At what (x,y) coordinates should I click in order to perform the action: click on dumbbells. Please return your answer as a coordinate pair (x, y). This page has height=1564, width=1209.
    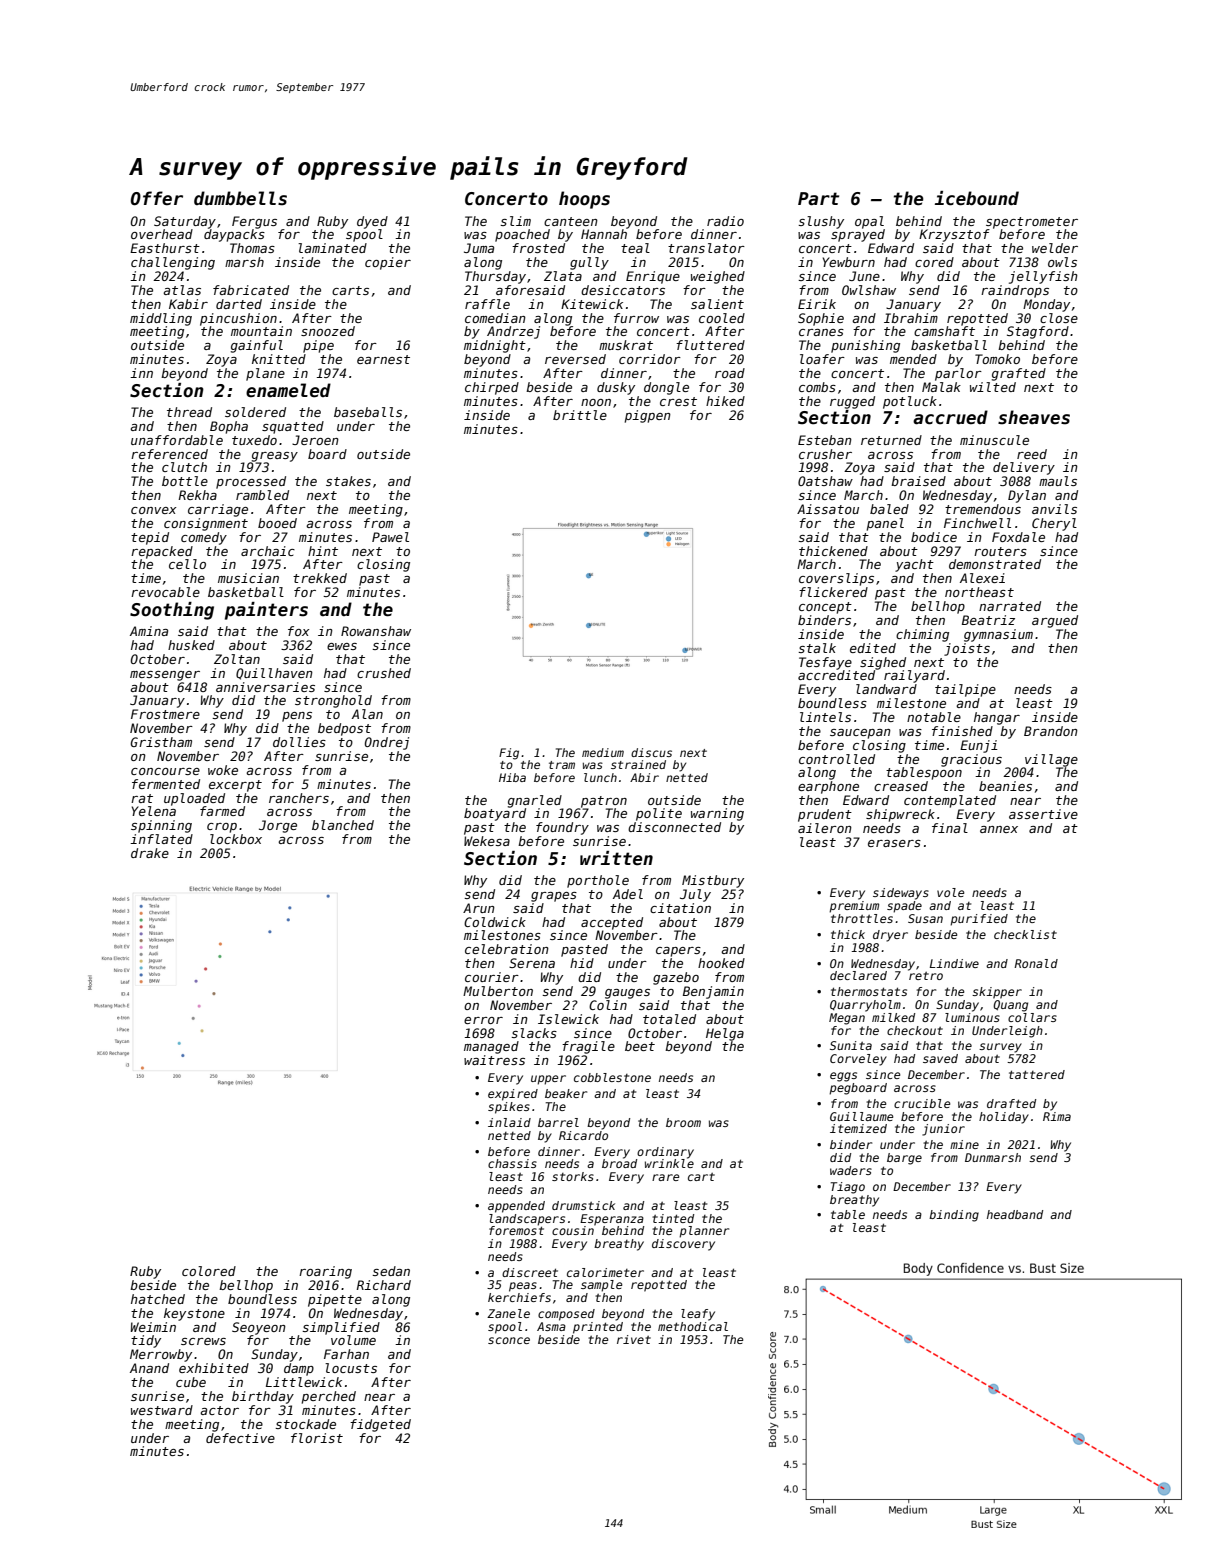
    Looking at the image, I should click on (240, 198).
